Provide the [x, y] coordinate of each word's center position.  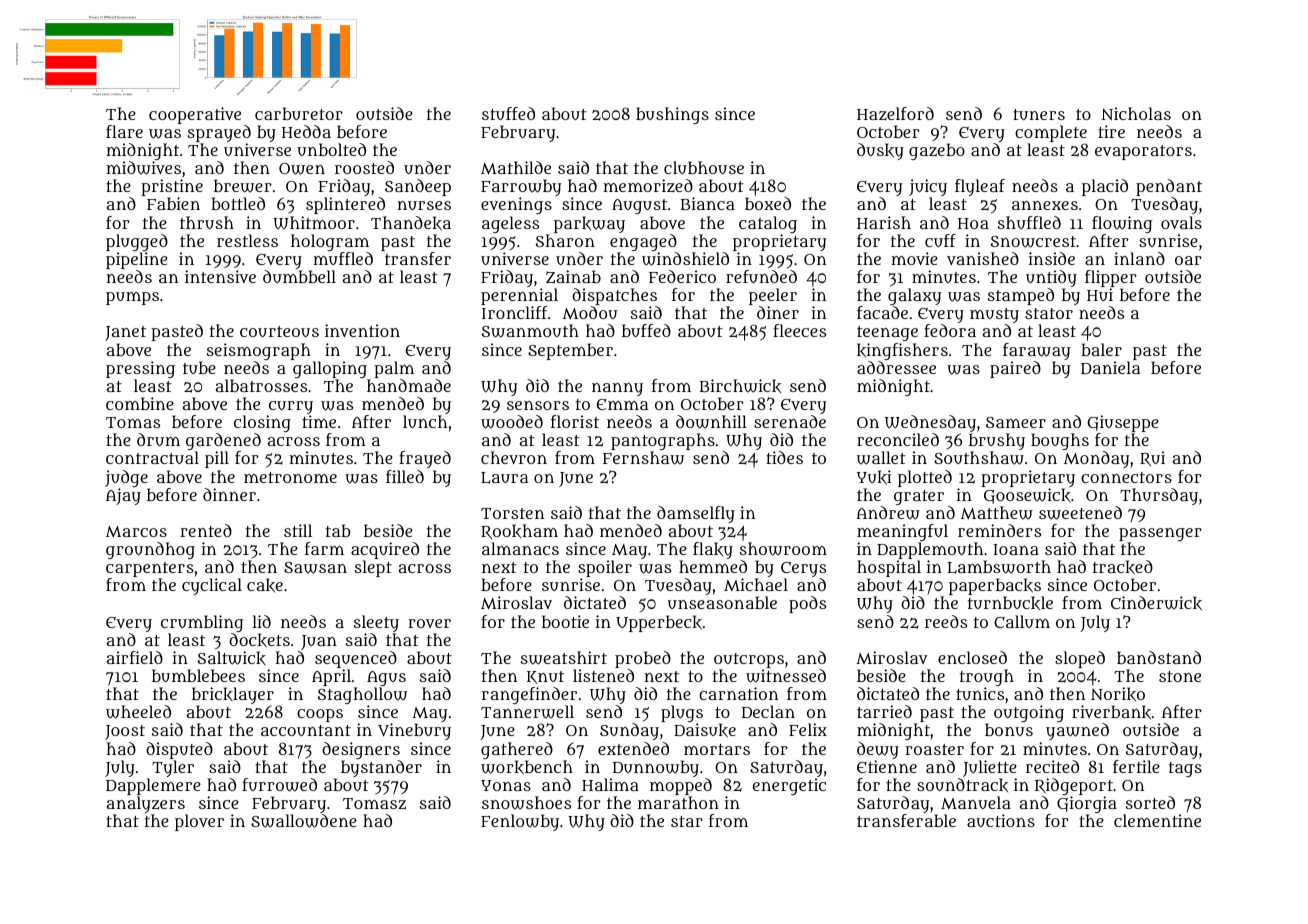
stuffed [508, 113]
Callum [1022, 621]
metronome [290, 477]
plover [199, 822]
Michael [756, 584]
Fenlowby [520, 822]
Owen [302, 169]
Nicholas [1136, 113]
